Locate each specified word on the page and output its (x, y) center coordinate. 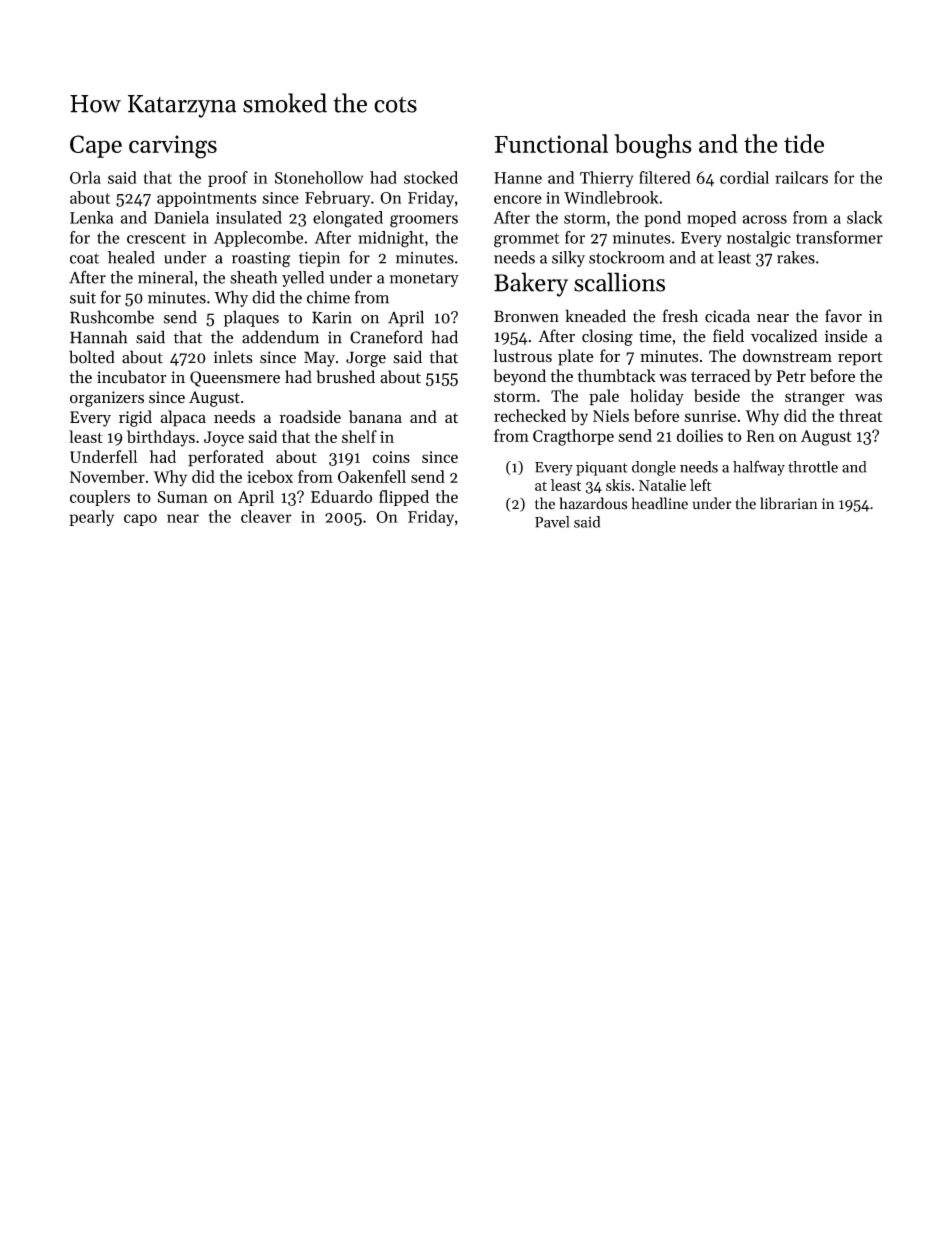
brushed (345, 377)
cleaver (266, 516)
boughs (653, 146)
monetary (424, 280)
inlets (233, 357)
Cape (96, 146)
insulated (249, 217)
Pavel (552, 522)
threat (860, 415)
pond (662, 219)
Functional (551, 143)
